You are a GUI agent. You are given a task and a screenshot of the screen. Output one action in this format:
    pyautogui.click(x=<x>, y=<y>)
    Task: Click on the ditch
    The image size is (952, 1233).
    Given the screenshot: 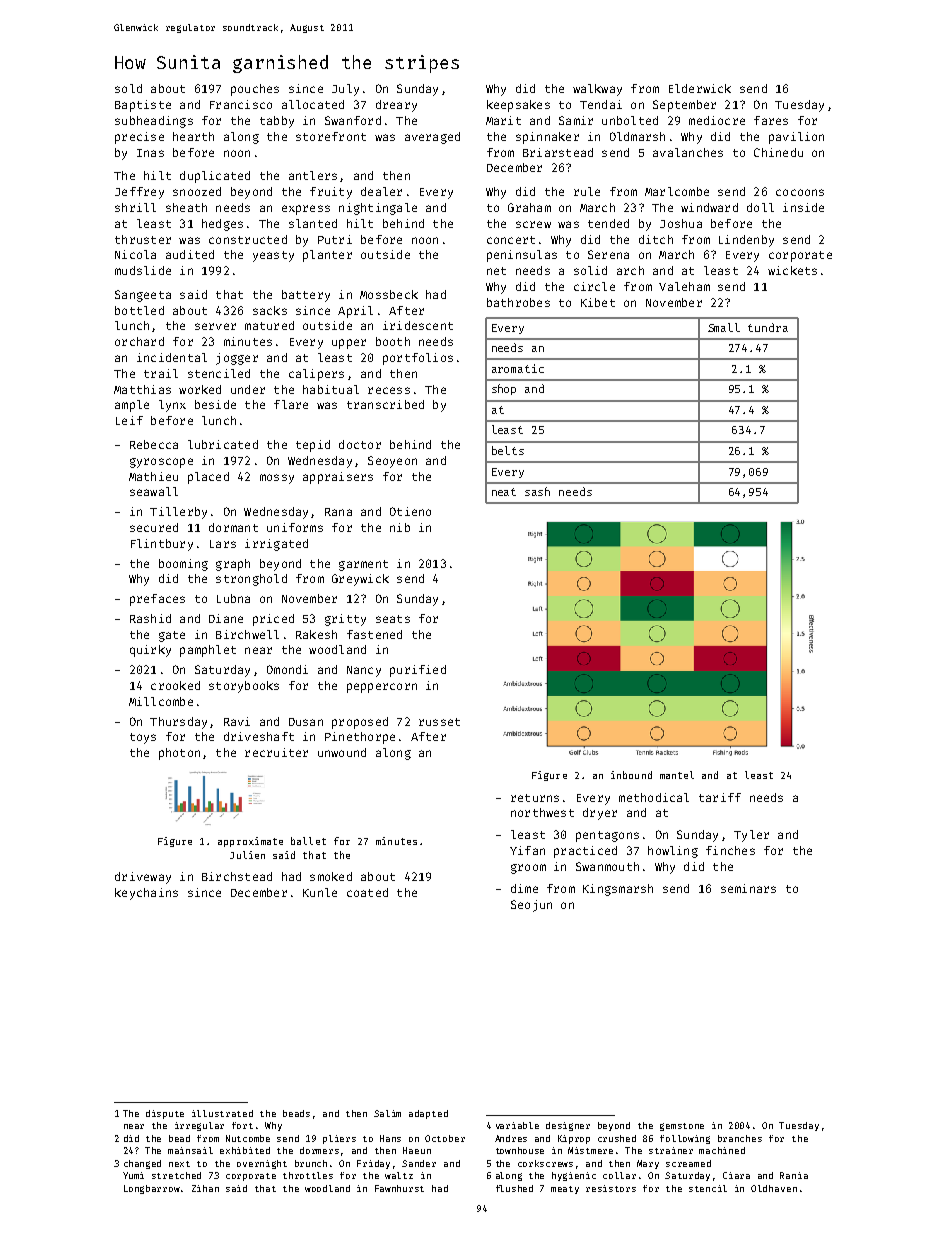 What is the action you would take?
    pyautogui.click(x=656, y=239)
